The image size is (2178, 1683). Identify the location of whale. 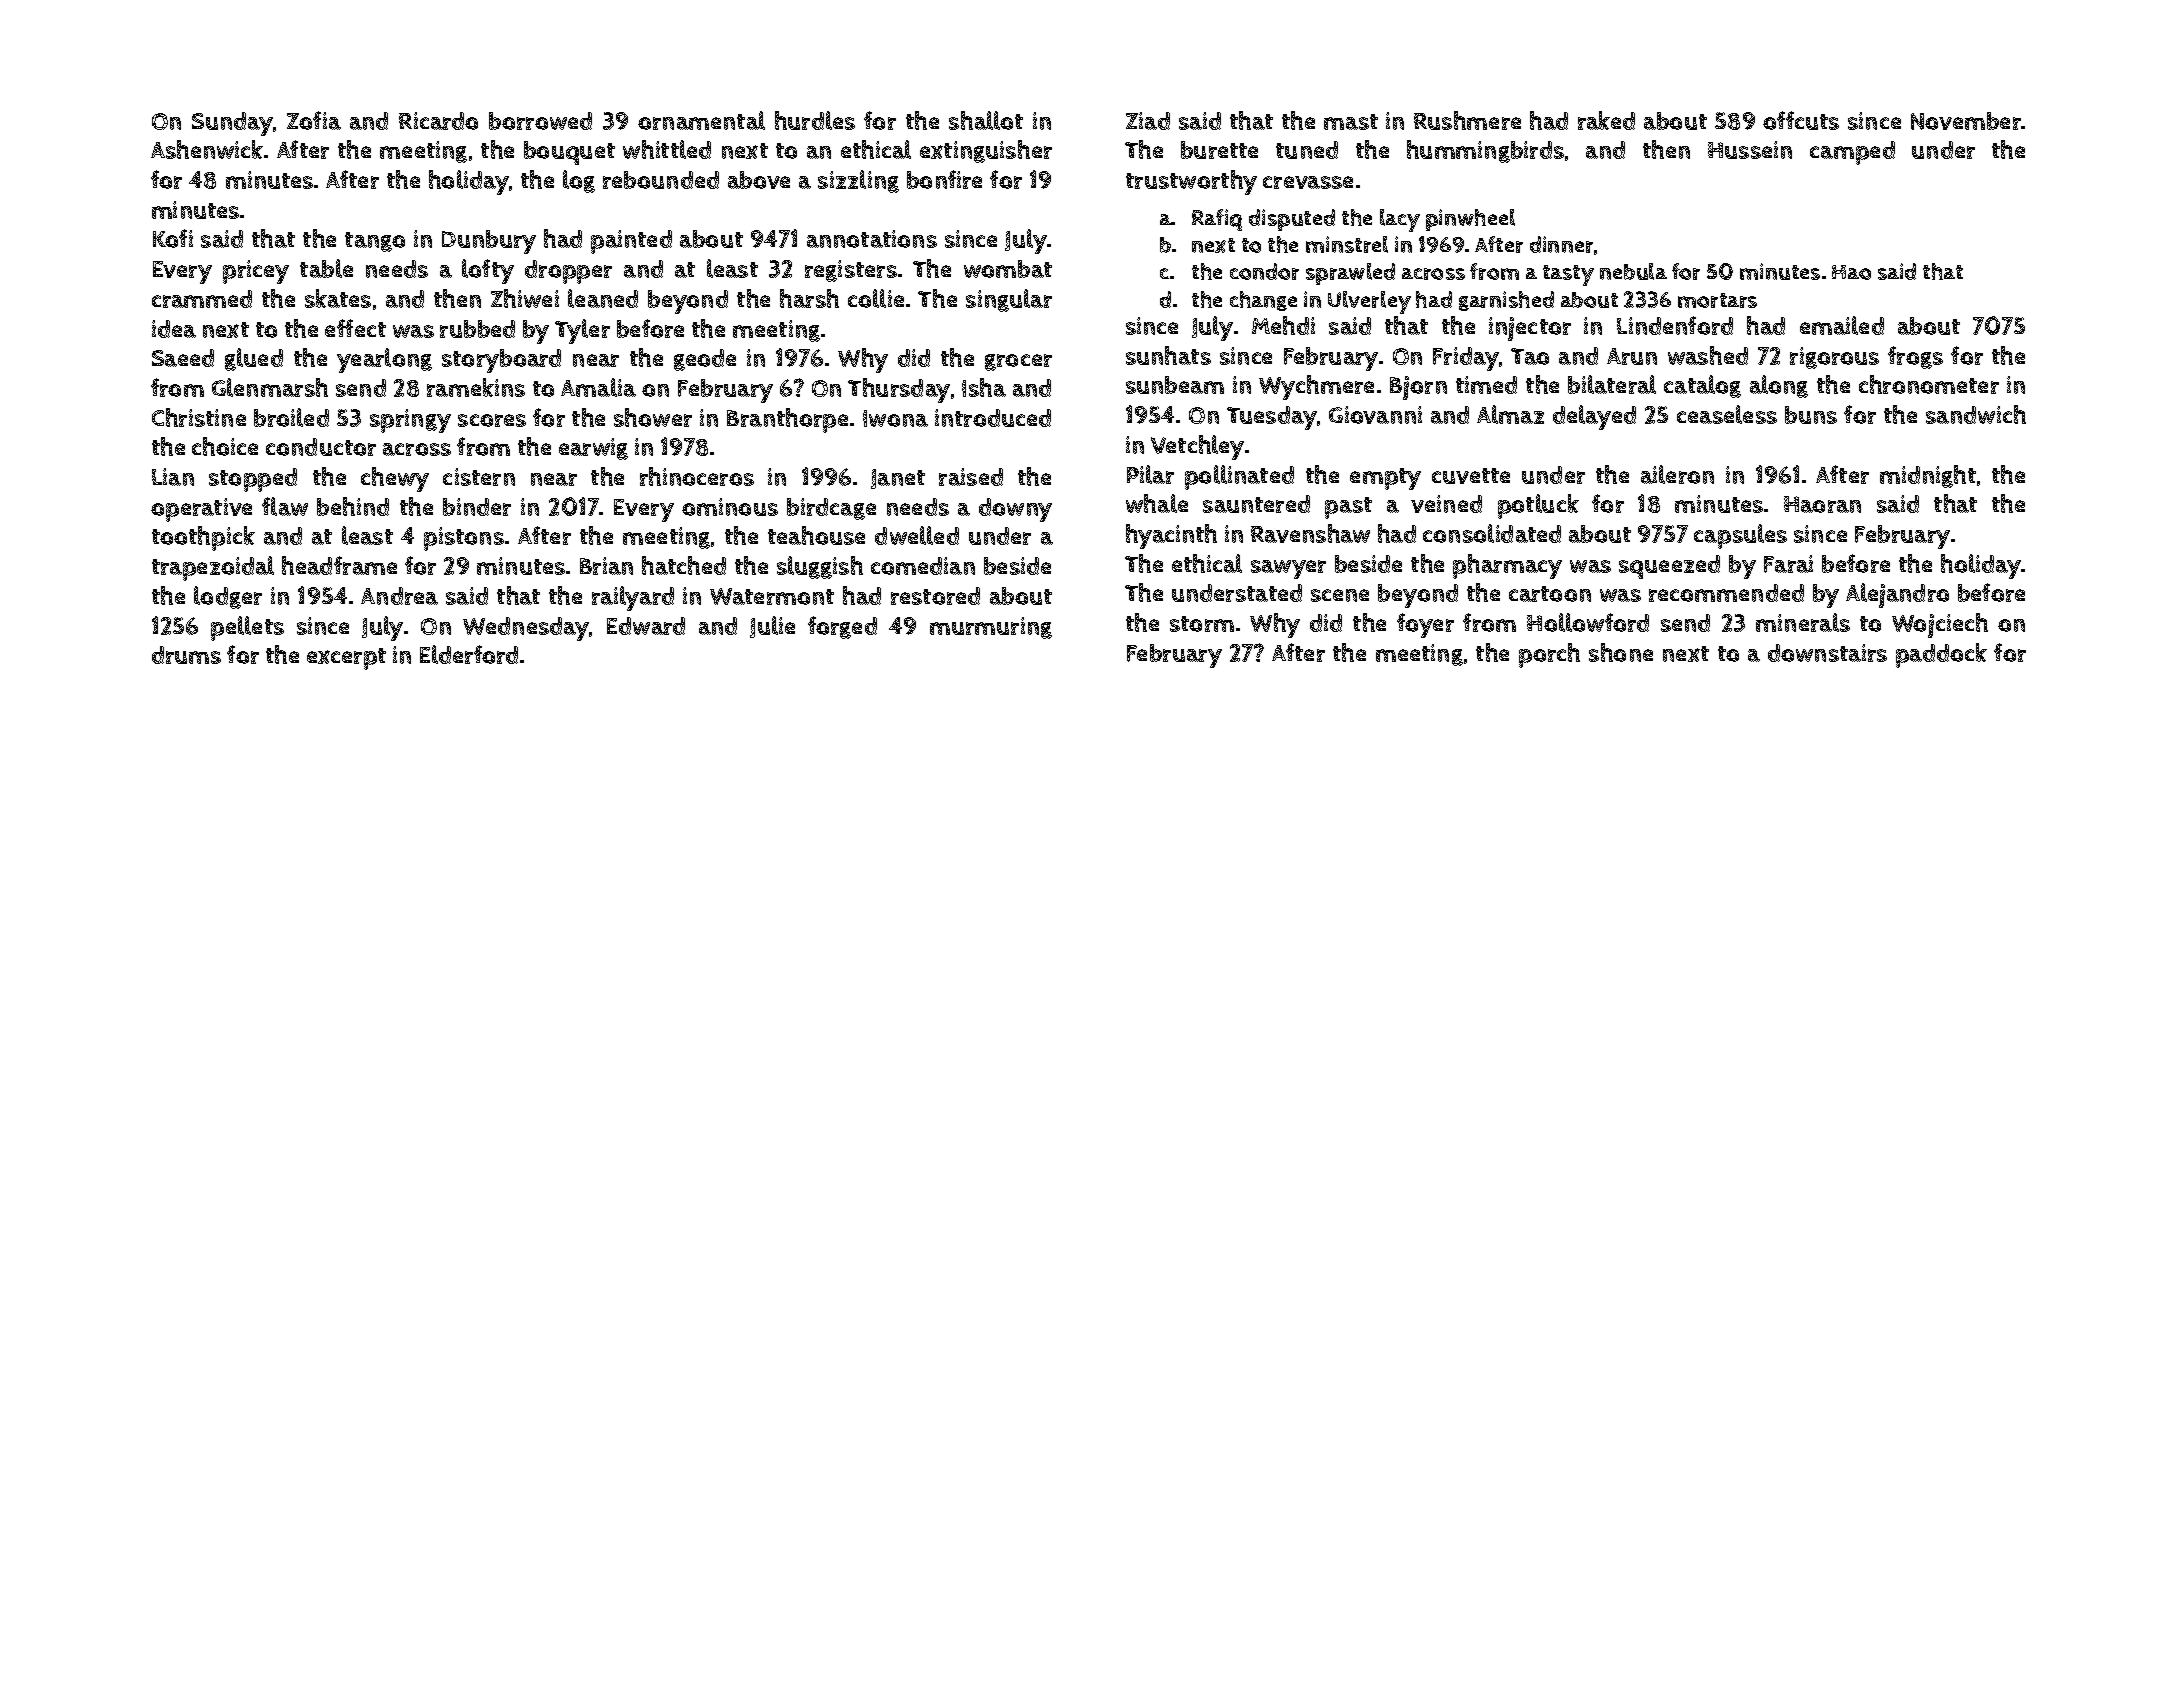
(1157, 503).
